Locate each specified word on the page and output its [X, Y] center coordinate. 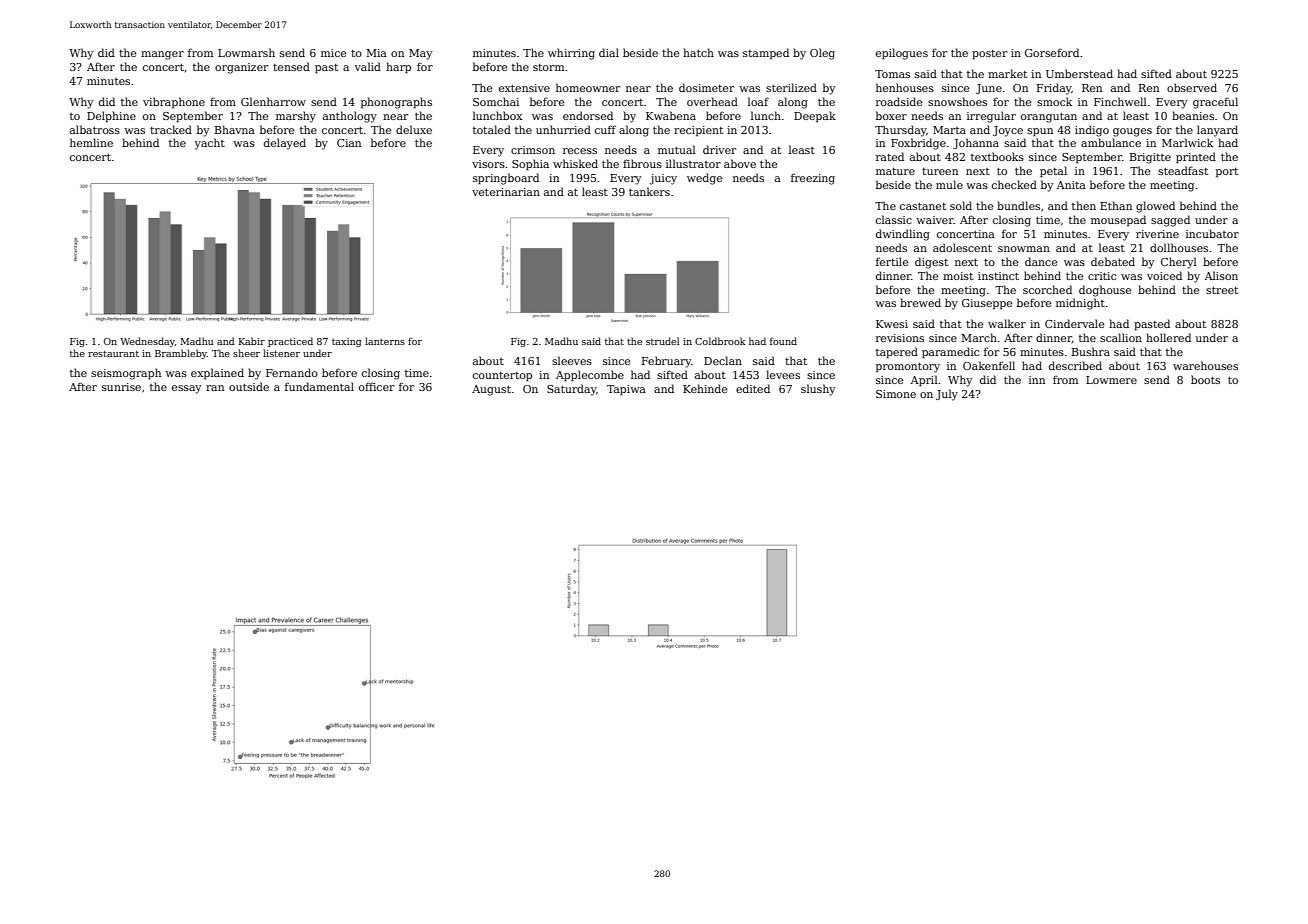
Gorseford [1052, 52]
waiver [935, 220]
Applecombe [590, 375]
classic [894, 219]
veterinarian [506, 192]
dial [609, 52]
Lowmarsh [246, 52]
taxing [347, 342]
